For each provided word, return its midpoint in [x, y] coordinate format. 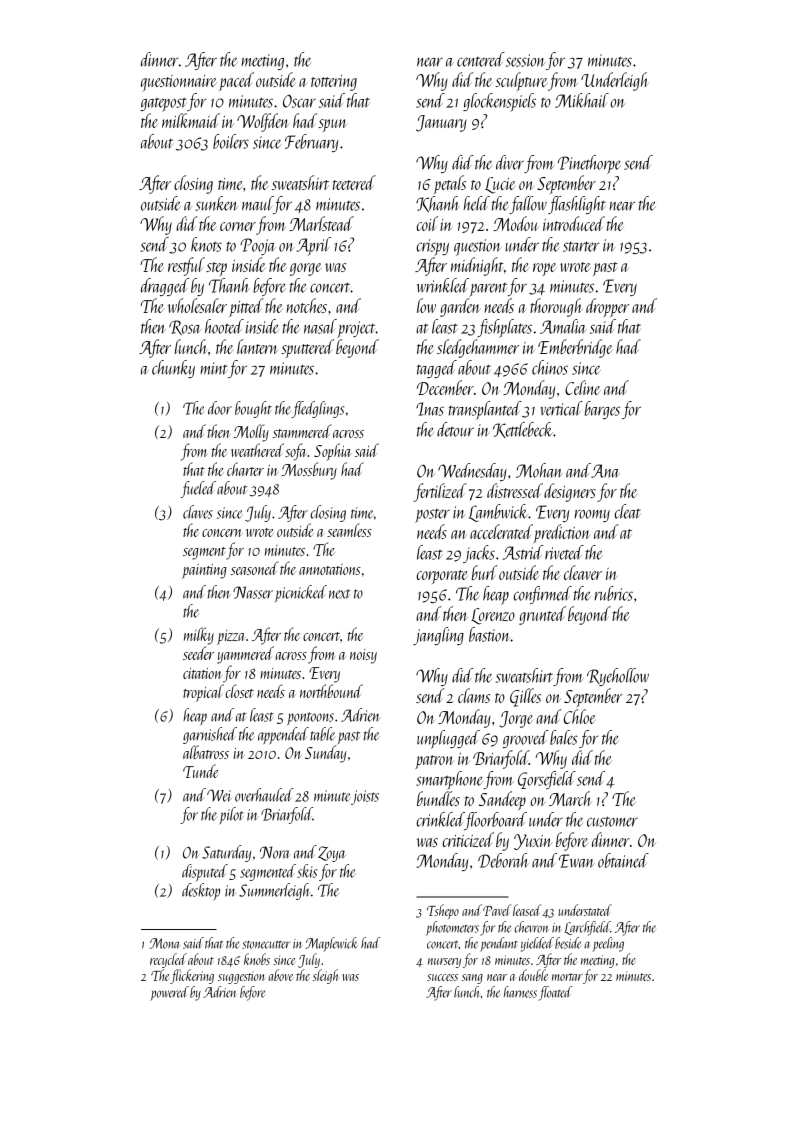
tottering [334, 83]
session [525, 60]
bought [253, 409]
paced [236, 81]
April [313, 246]
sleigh [325, 976]
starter [581, 247]
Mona [165, 943]
